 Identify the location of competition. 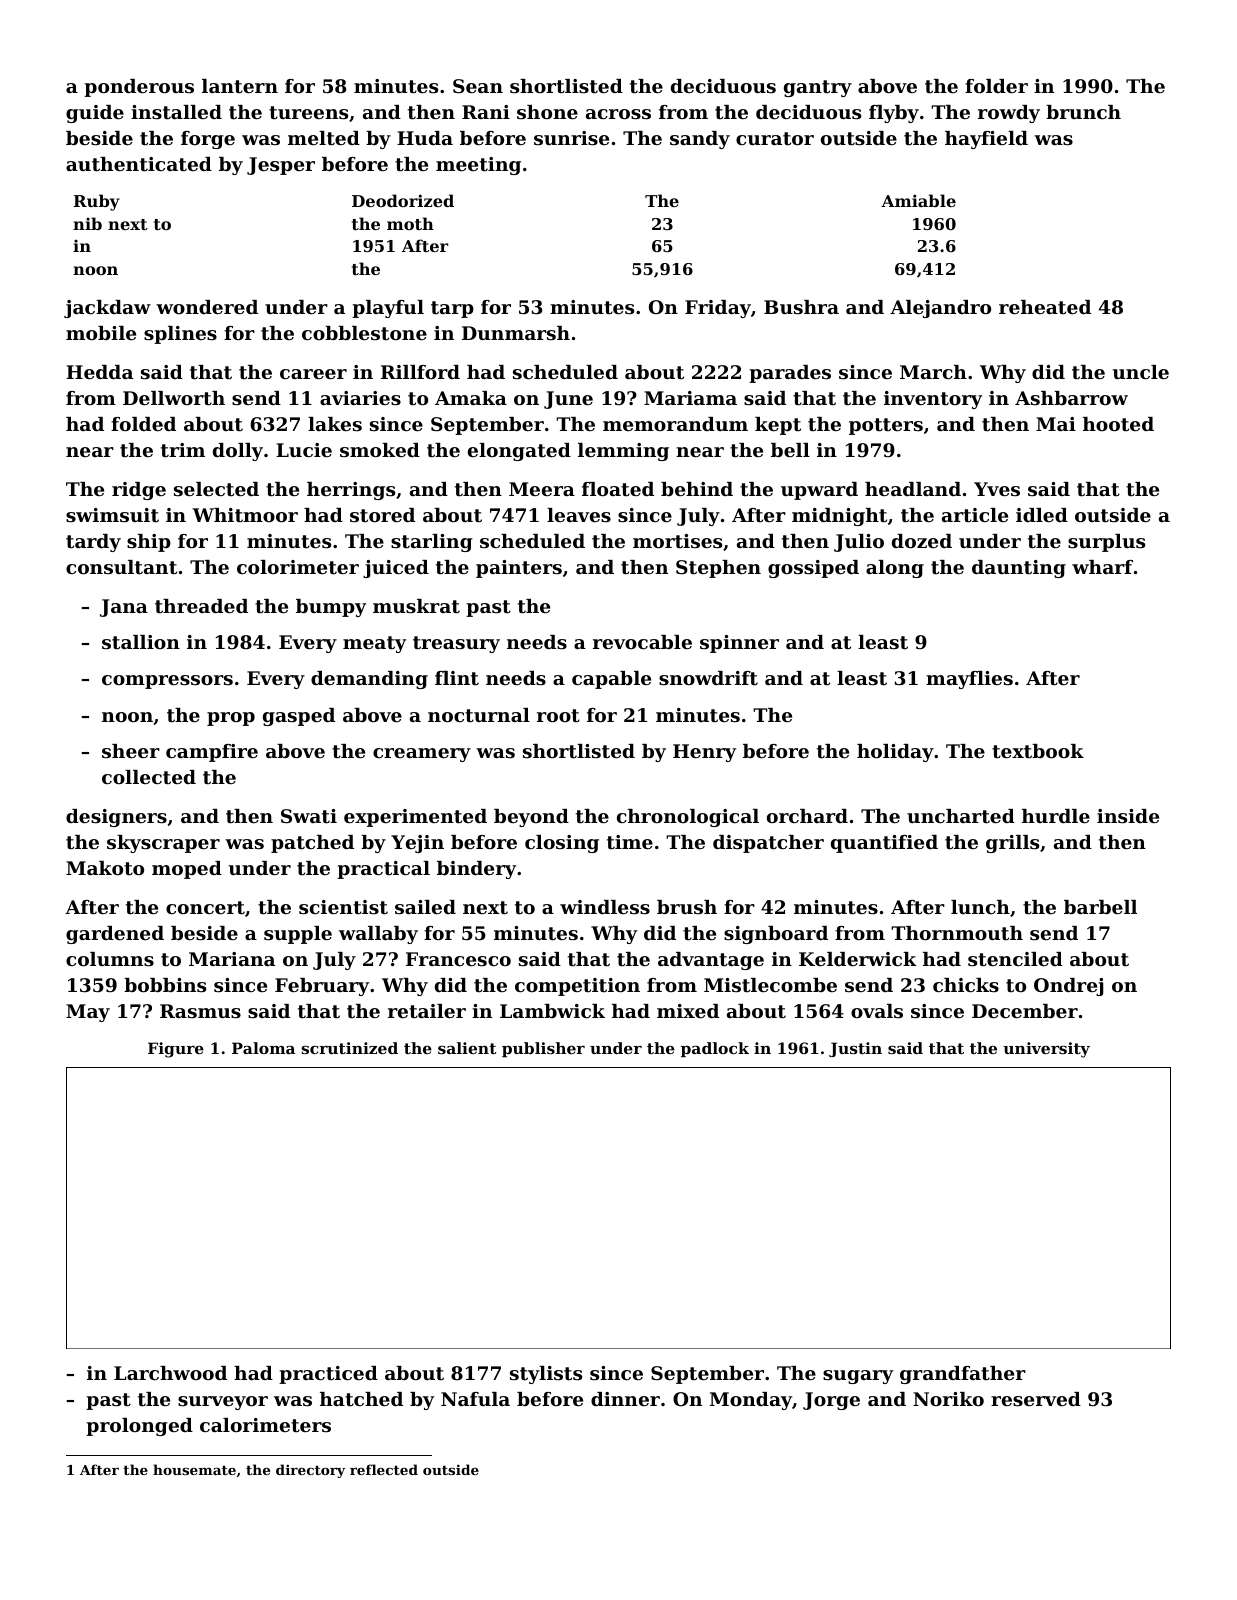
(577, 987).
